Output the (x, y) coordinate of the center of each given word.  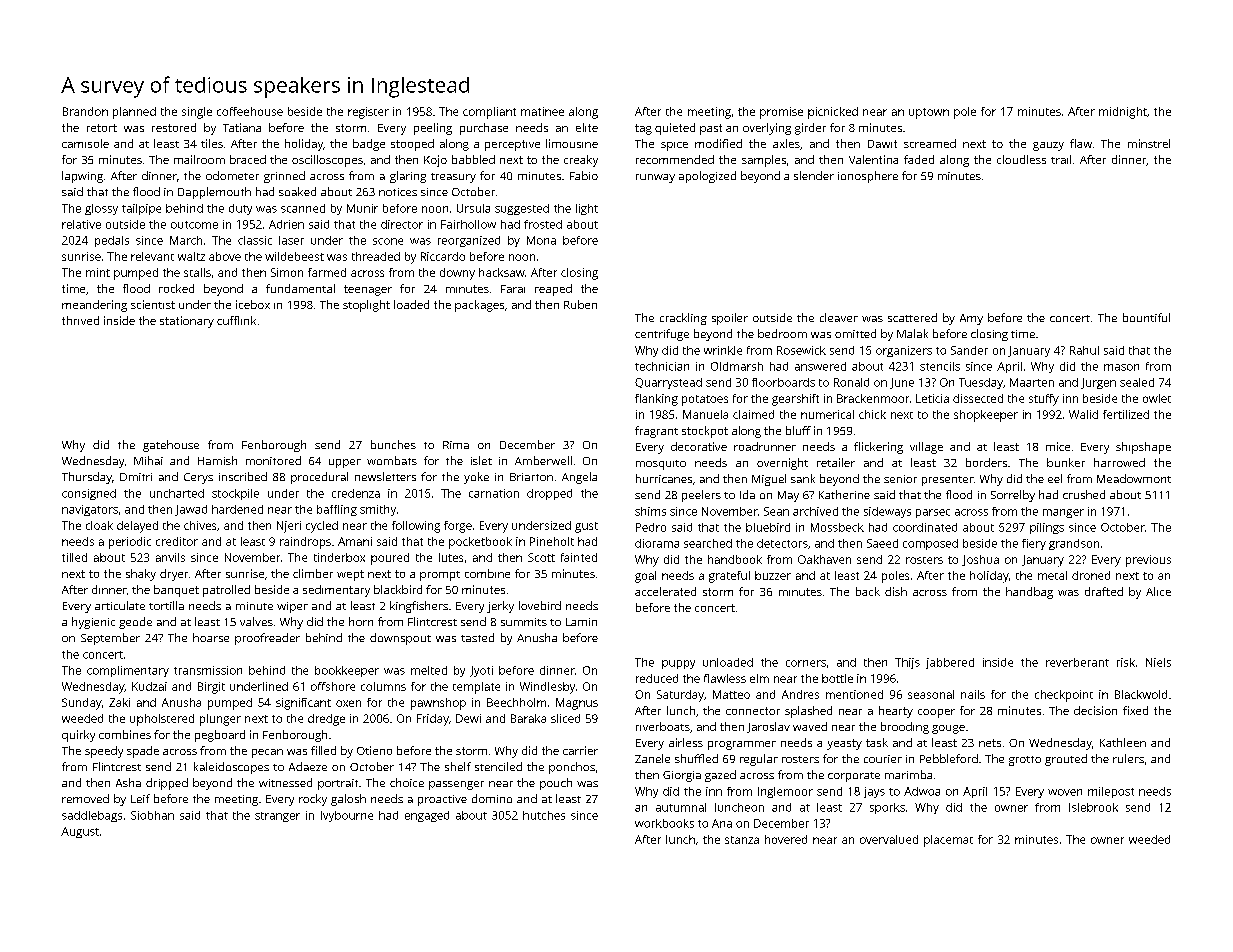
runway (655, 178)
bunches (393, 444)
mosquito (661, 465)
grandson (1074, 544)
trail (1061, 159)
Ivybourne (347, 816)
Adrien (286, 224)
